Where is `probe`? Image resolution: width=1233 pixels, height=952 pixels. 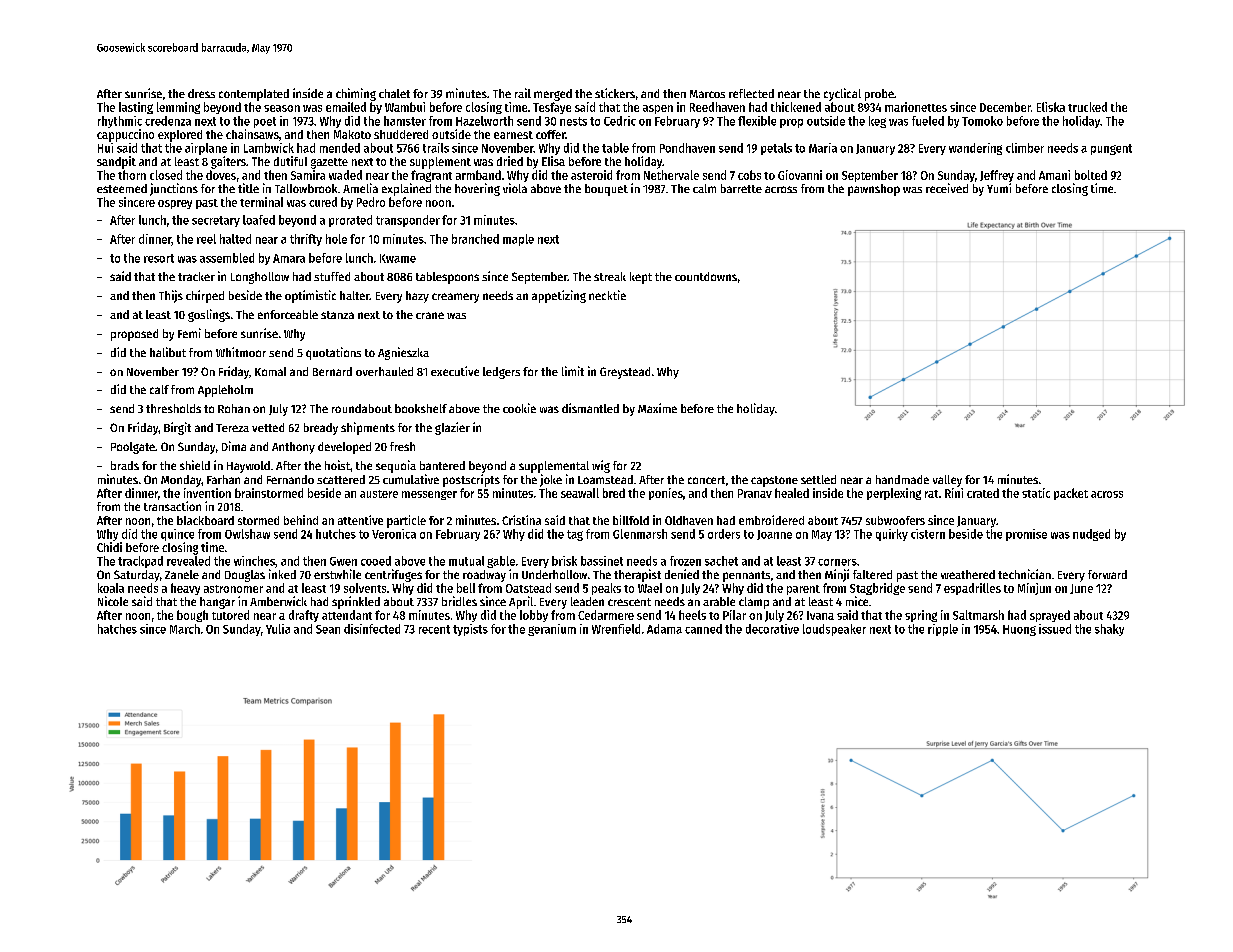
probe is located at coordinates (879, 95).
